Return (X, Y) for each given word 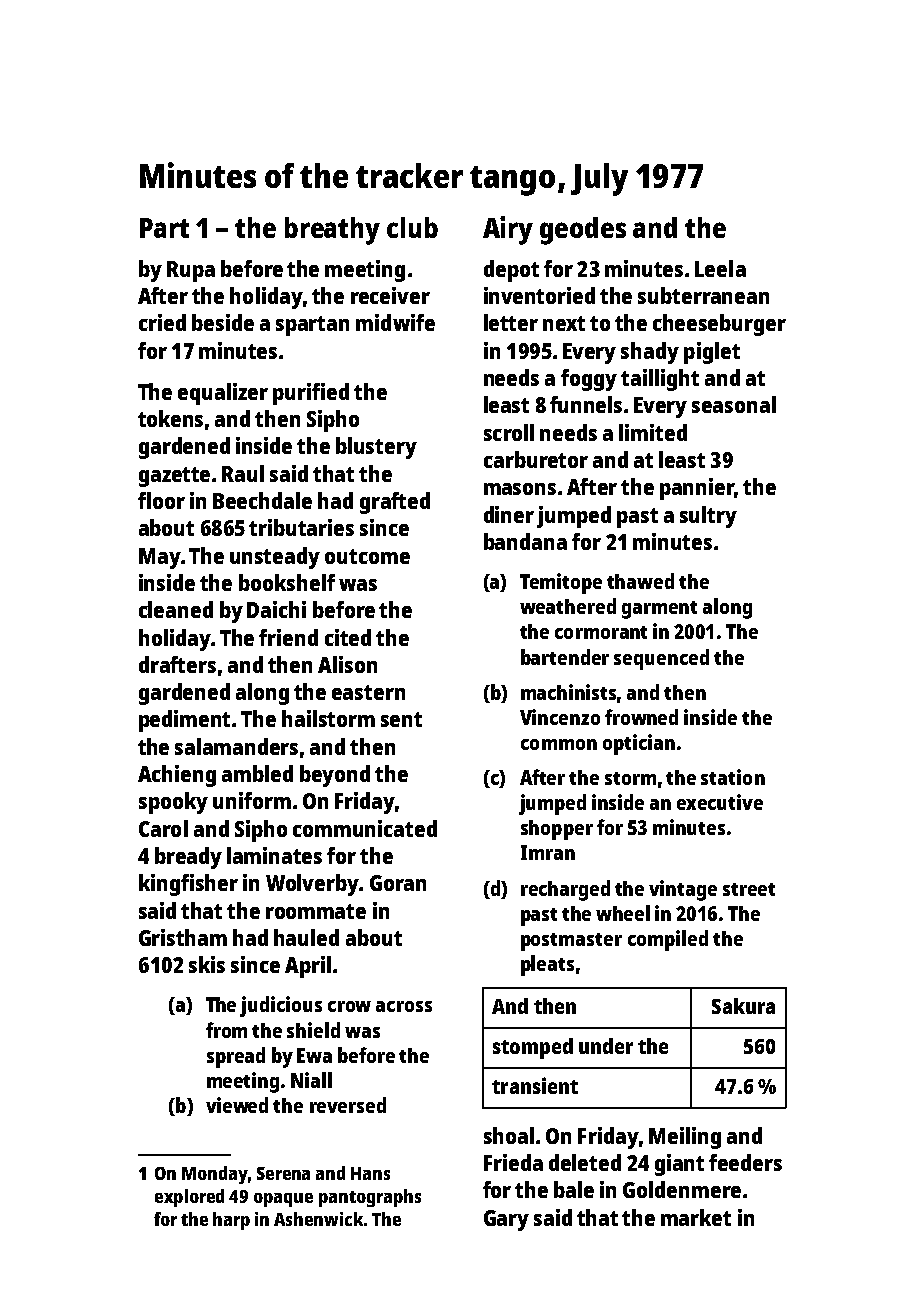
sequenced (661, 659)
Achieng (177, 776)
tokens (170, 418)
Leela (720, 268)
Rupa (191, 271)
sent (401, 719)
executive (720, 802)
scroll (509, 432)
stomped (533, 1048)
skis (207, 964)
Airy (508, 230)
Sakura (743, 1006)
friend (288, 637)
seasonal (734, 404)
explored (189, 1198)
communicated (365, 828)
